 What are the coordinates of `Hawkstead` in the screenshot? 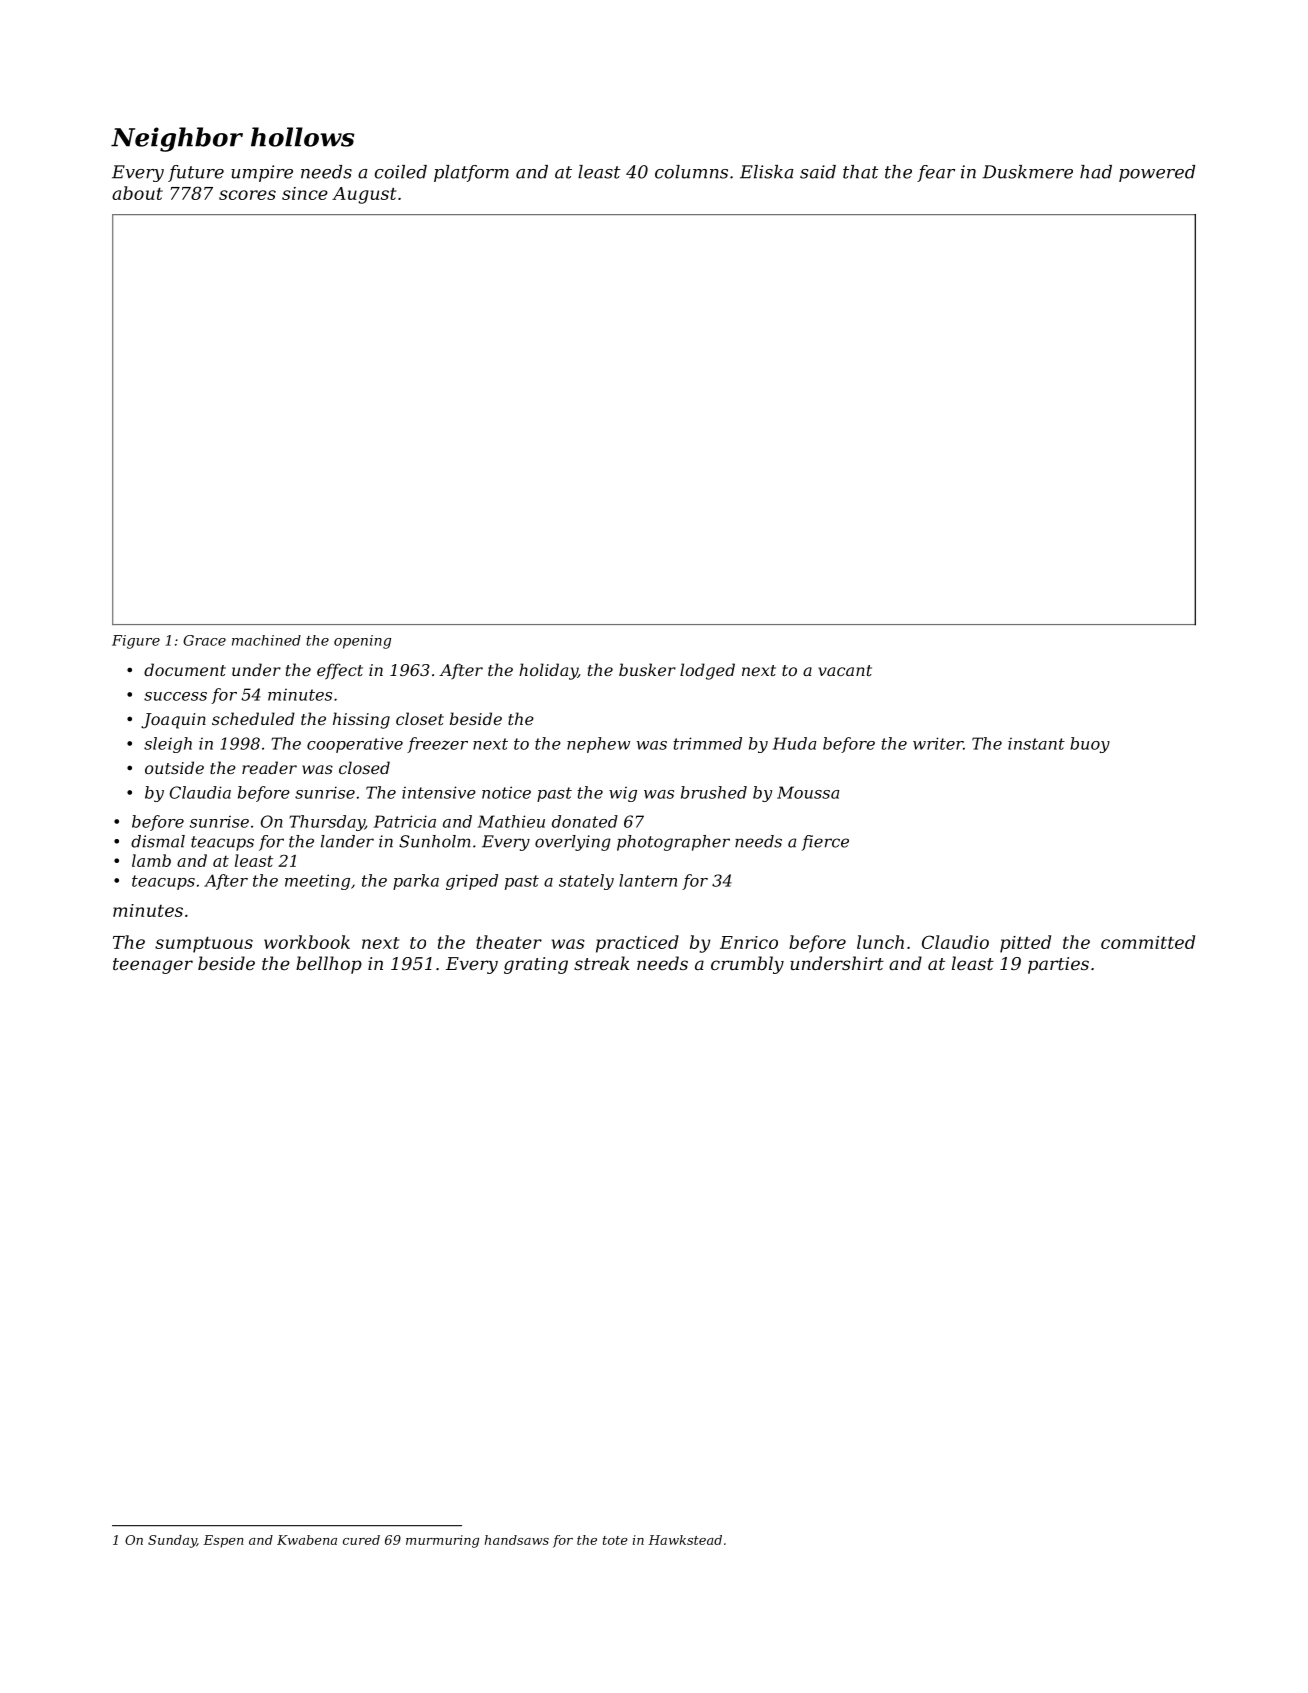 It's located at (685, 1540).
